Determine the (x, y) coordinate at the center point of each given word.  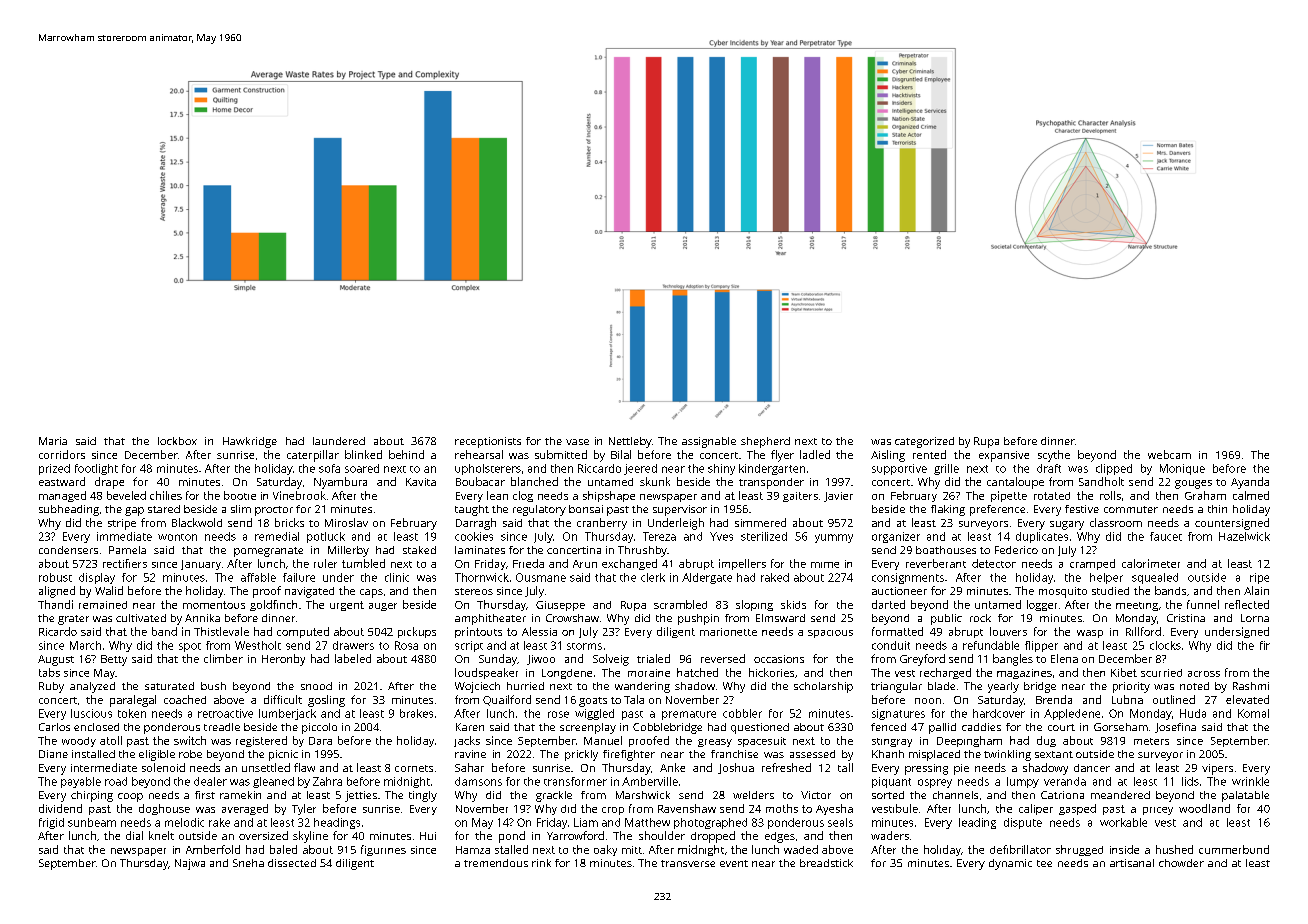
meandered (1120, 795)
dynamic (1010, 864)
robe (190, 754)
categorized (924, 442)
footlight (96, 469)
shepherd (765, 442)
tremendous (496, 863)
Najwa (190, 864)
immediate (124, 536)
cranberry (602, 524)
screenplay (588, 728)
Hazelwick (1244, 536)
